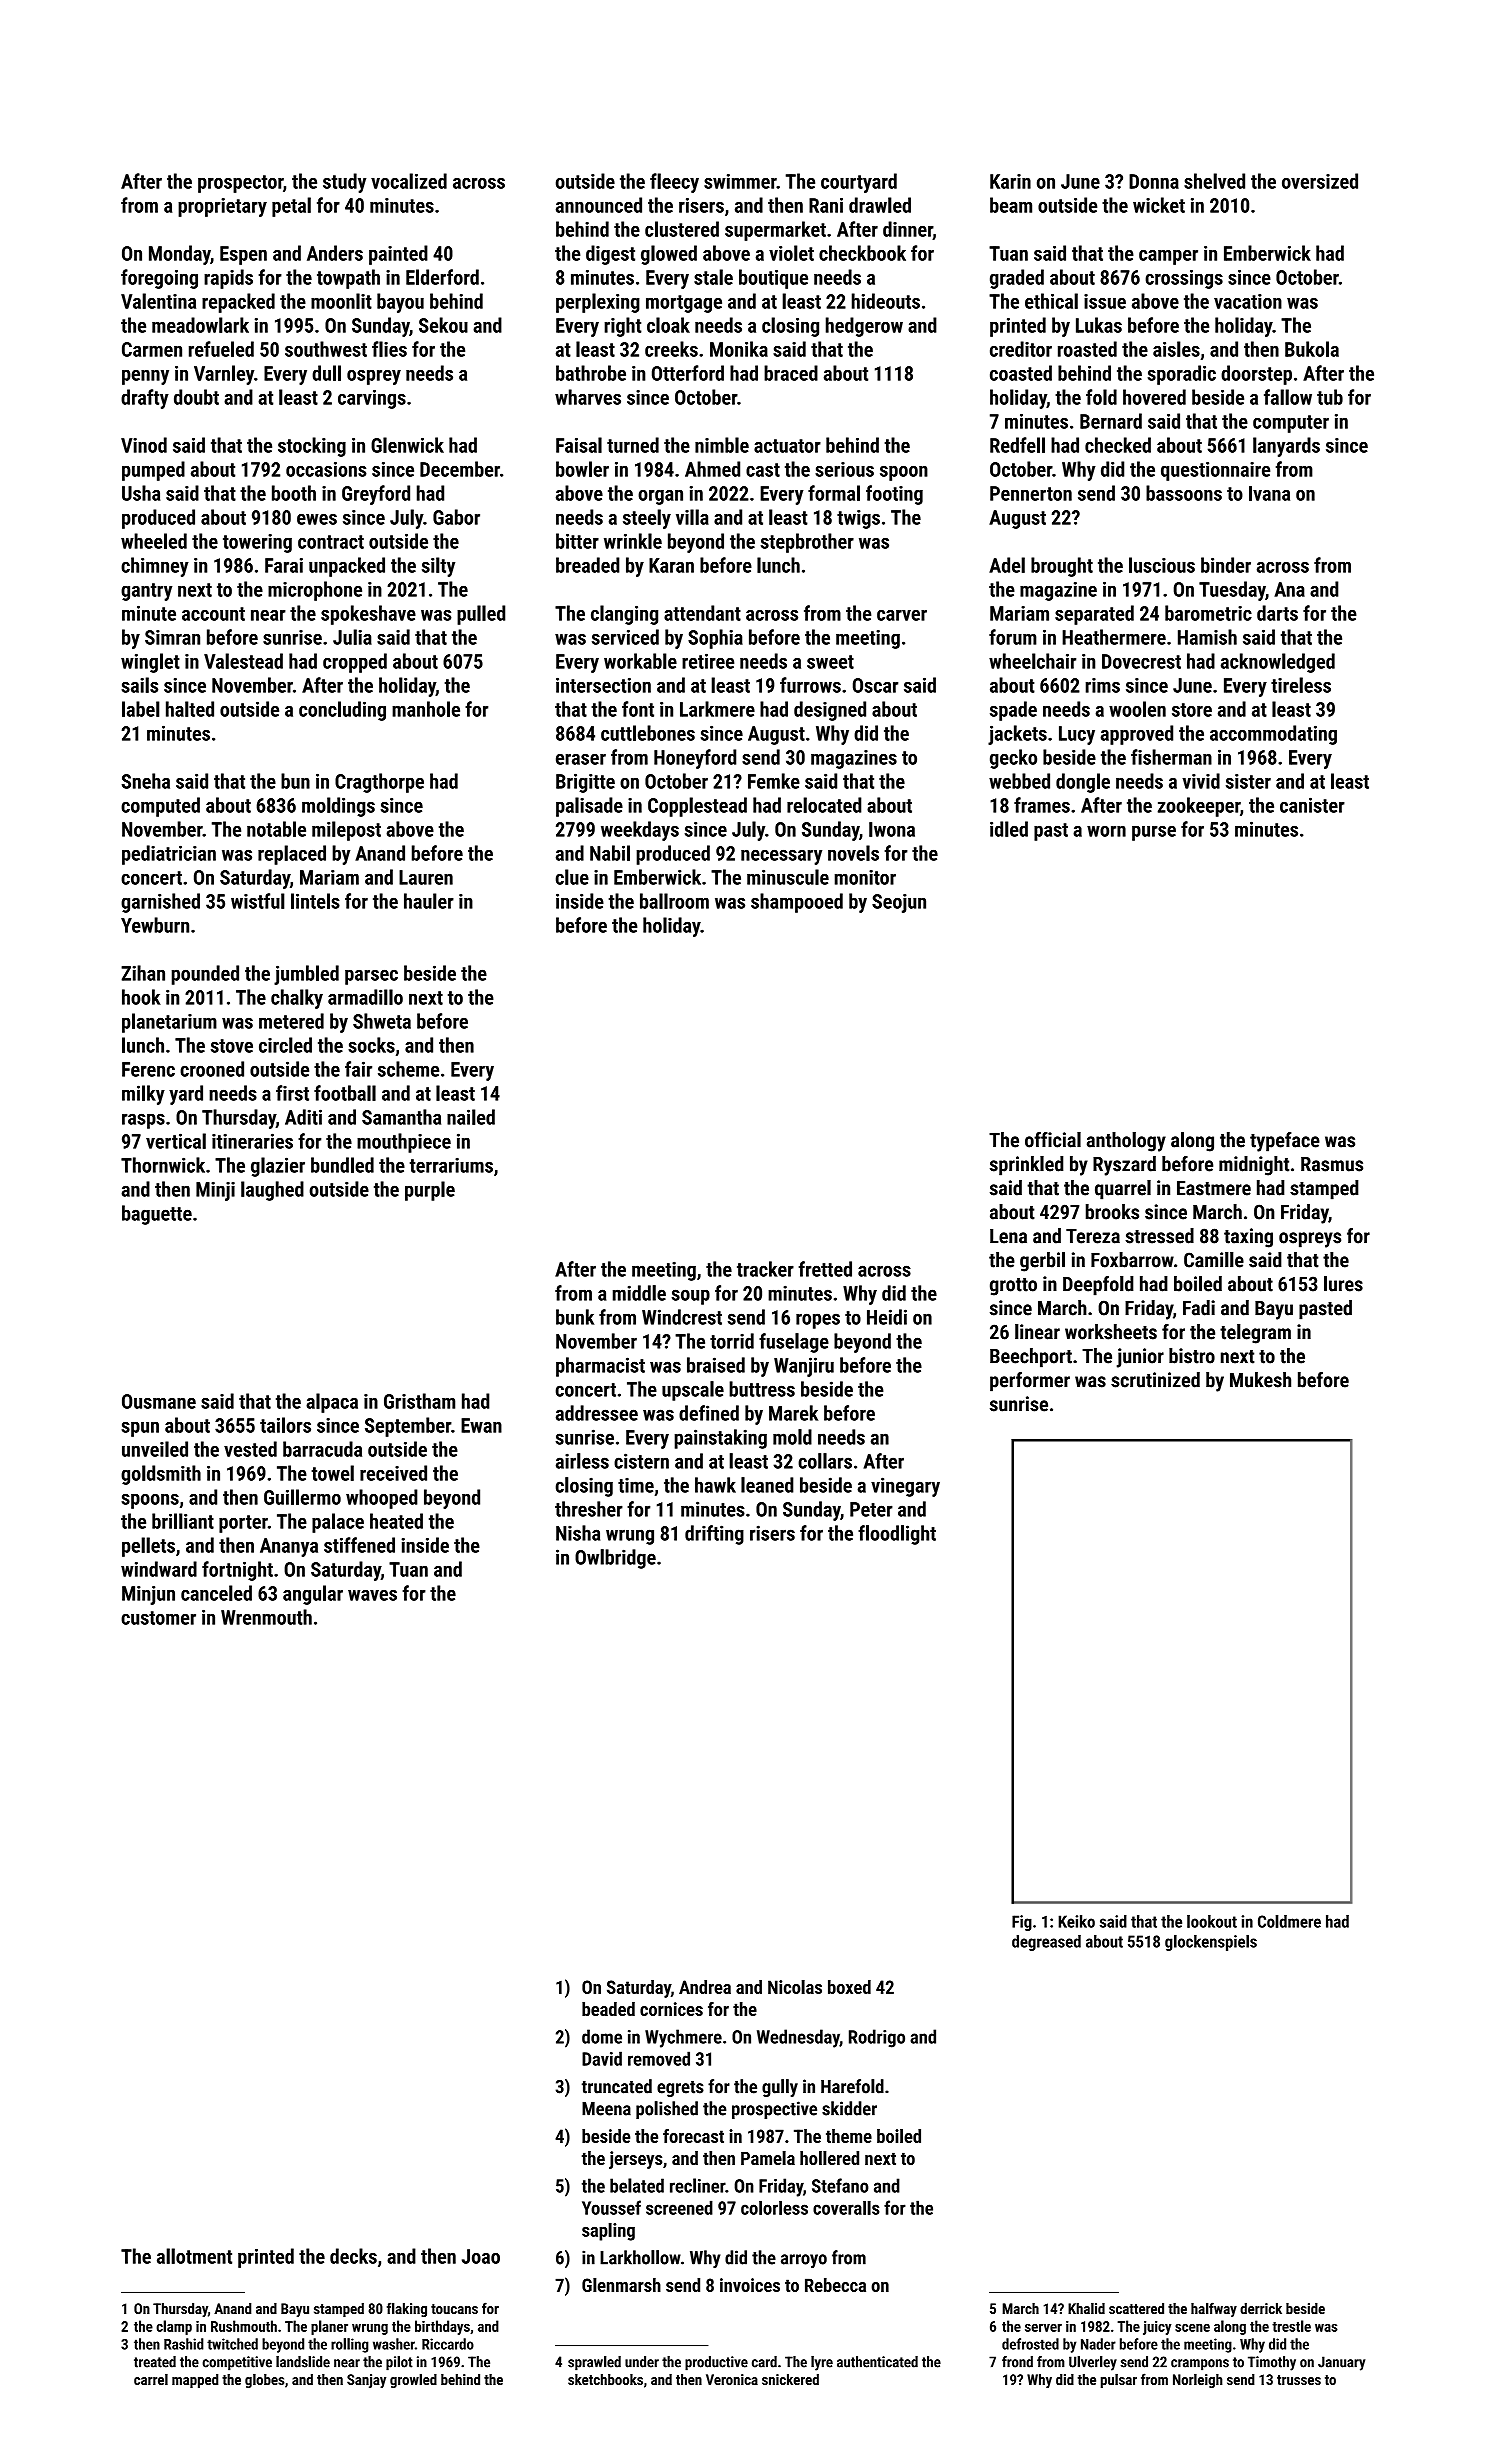 This image has height=2464, width=1496. What do you see at coordinates (797, 903) in the image?
I see `shampooed` at bounding box center [797, 903].
